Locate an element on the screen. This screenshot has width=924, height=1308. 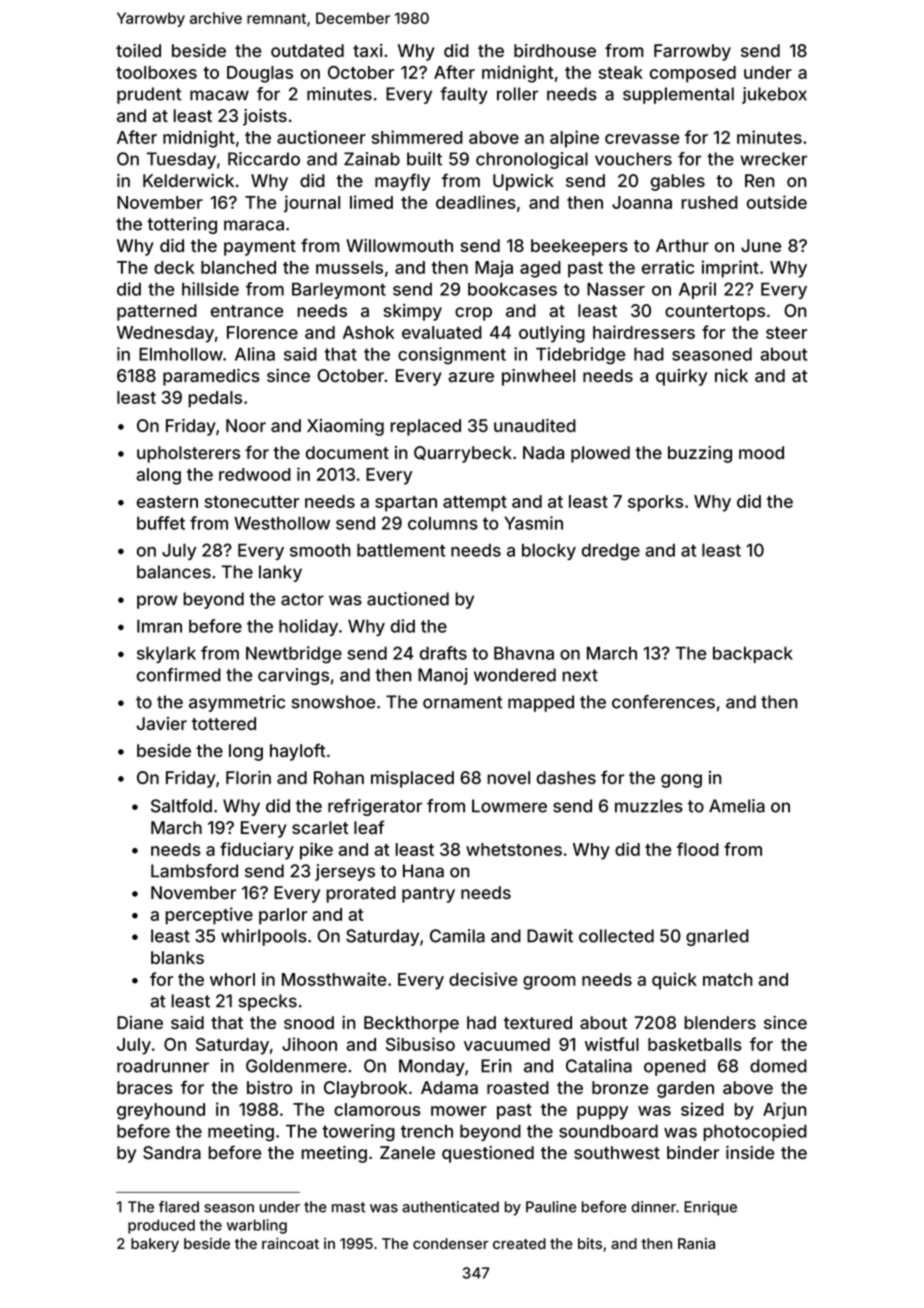
blanks is located at coordinates (177, 957).
